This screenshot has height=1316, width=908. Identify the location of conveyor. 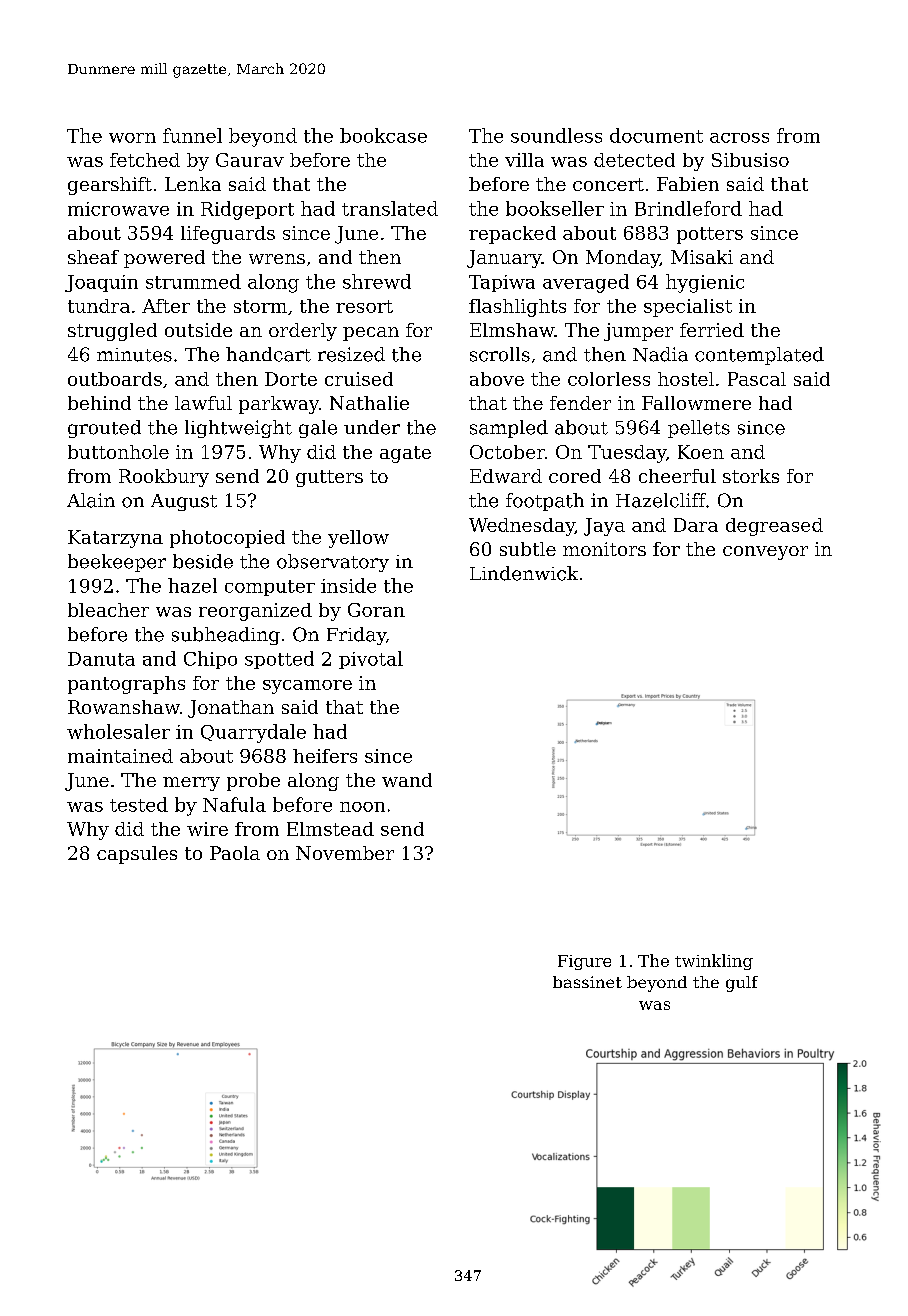
(765, 553).
